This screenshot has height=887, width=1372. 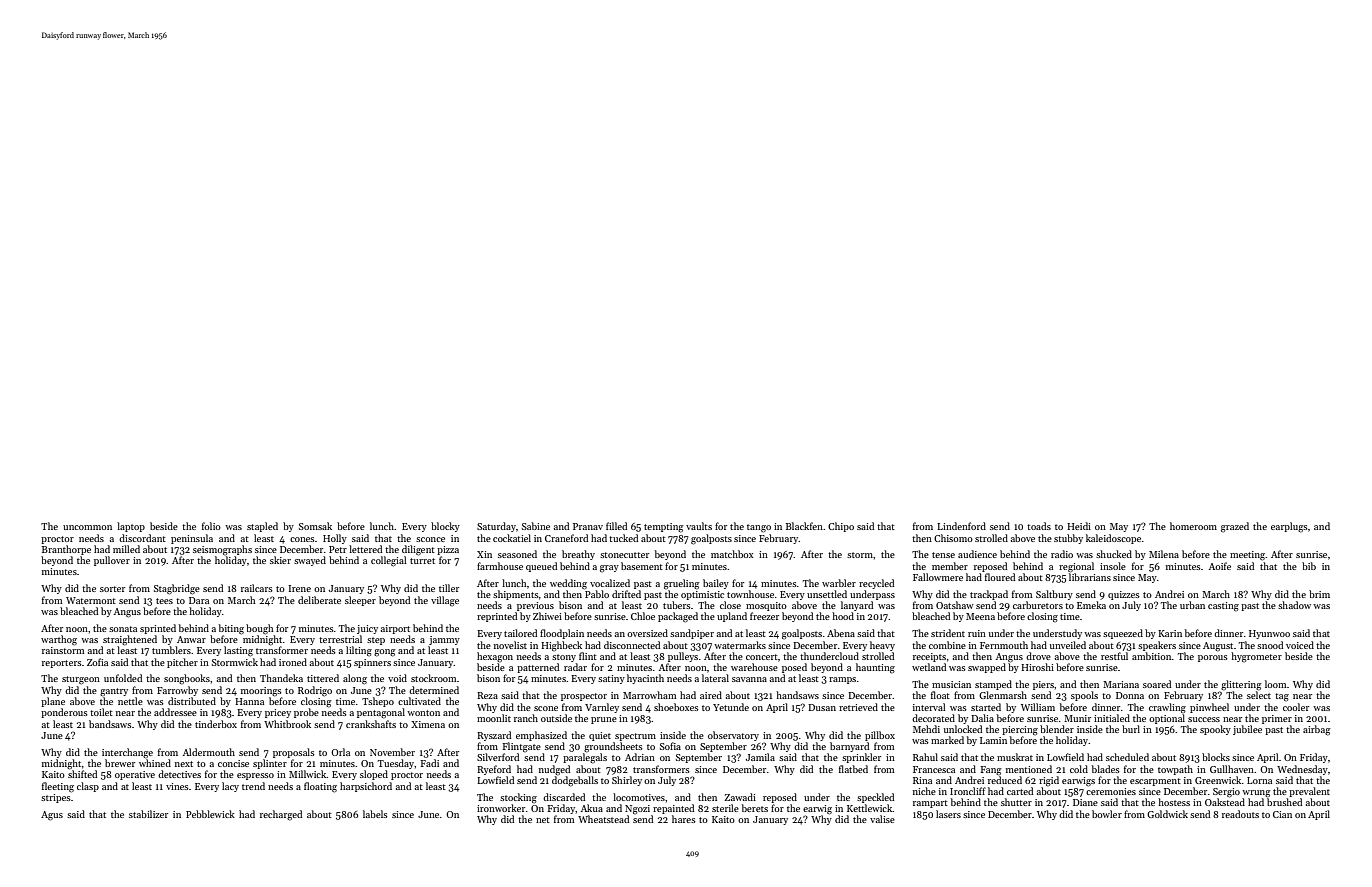 What do you see at coordinates (517, 554) in the screenshot?
I see `seasoned` at bounding box center [517, 554].
